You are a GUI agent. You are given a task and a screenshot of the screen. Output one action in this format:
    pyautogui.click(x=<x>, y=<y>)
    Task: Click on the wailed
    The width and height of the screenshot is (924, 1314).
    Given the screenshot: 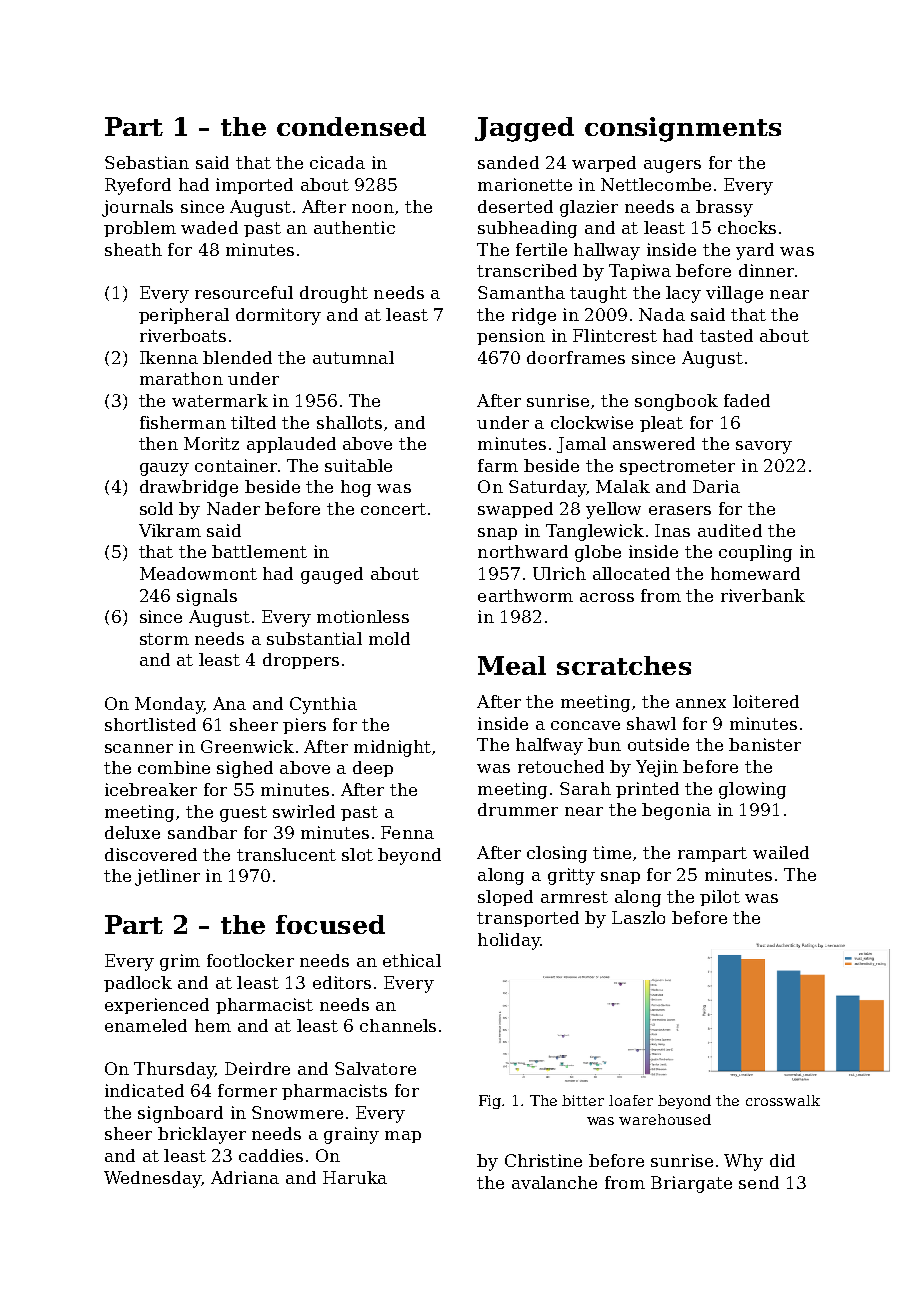 What is the action you would take?
    pyautogui.click(x=781, y=852)
